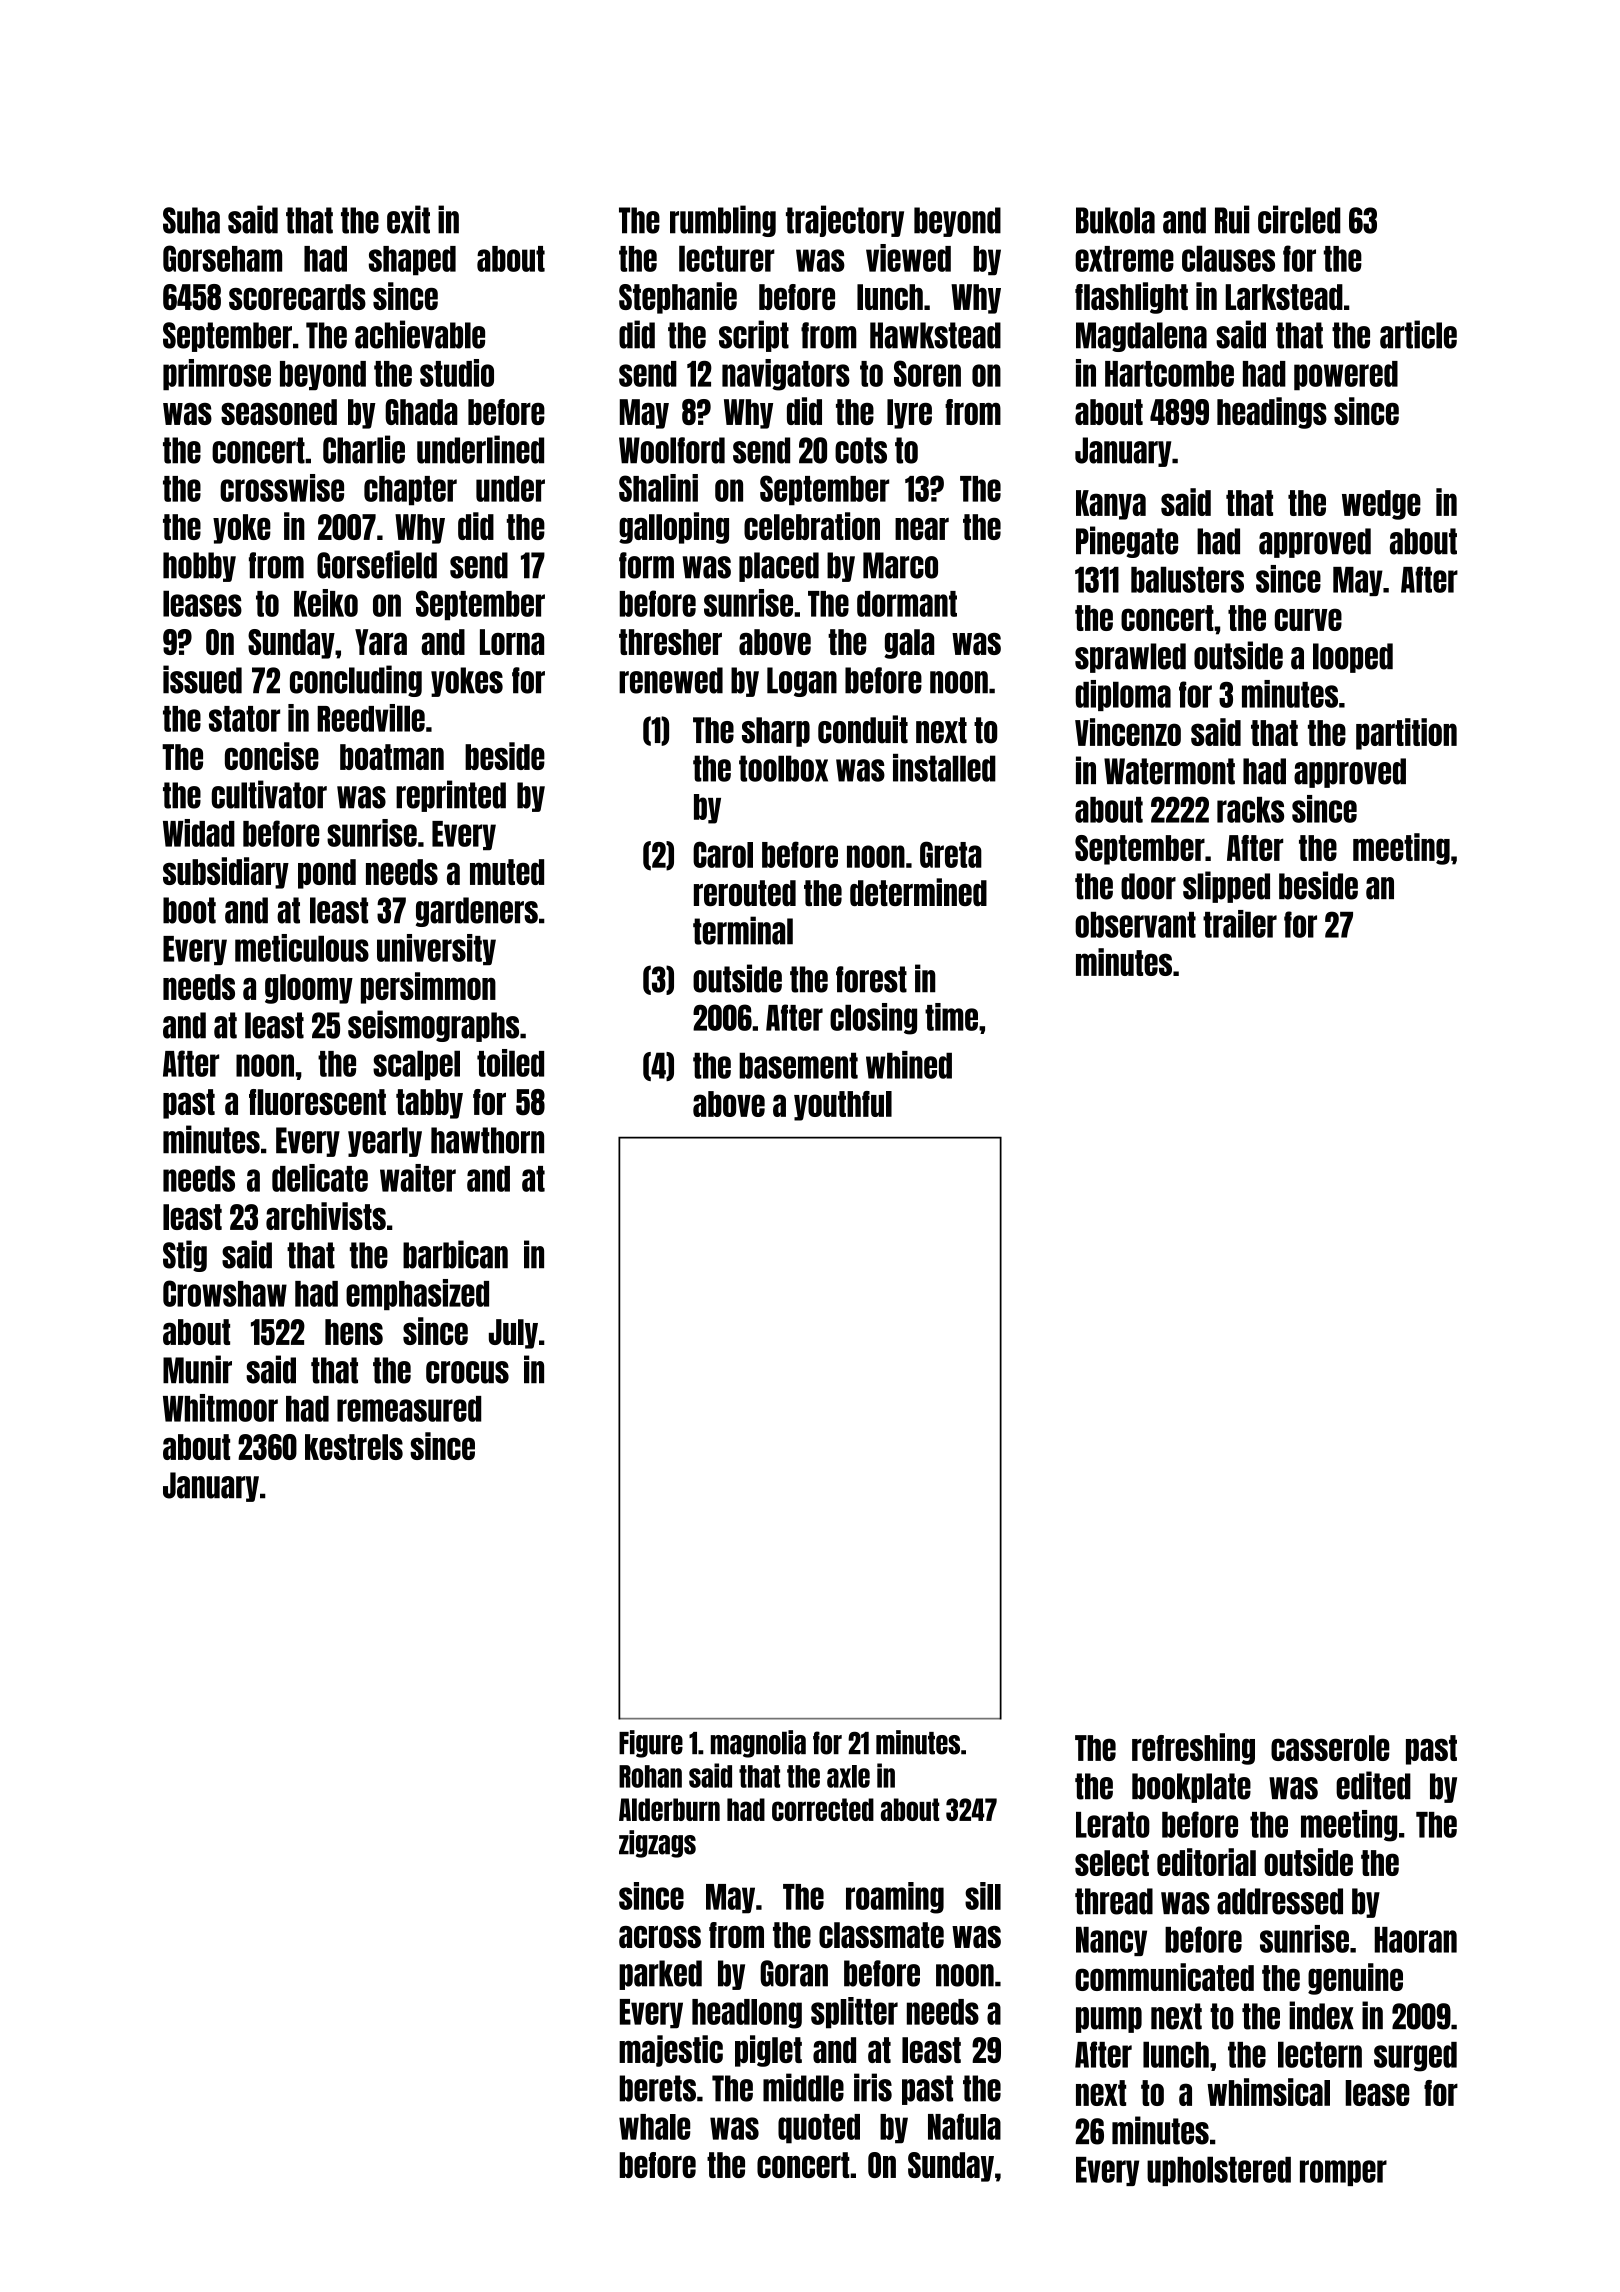  I want to click on circled, so click(1299, 219).
